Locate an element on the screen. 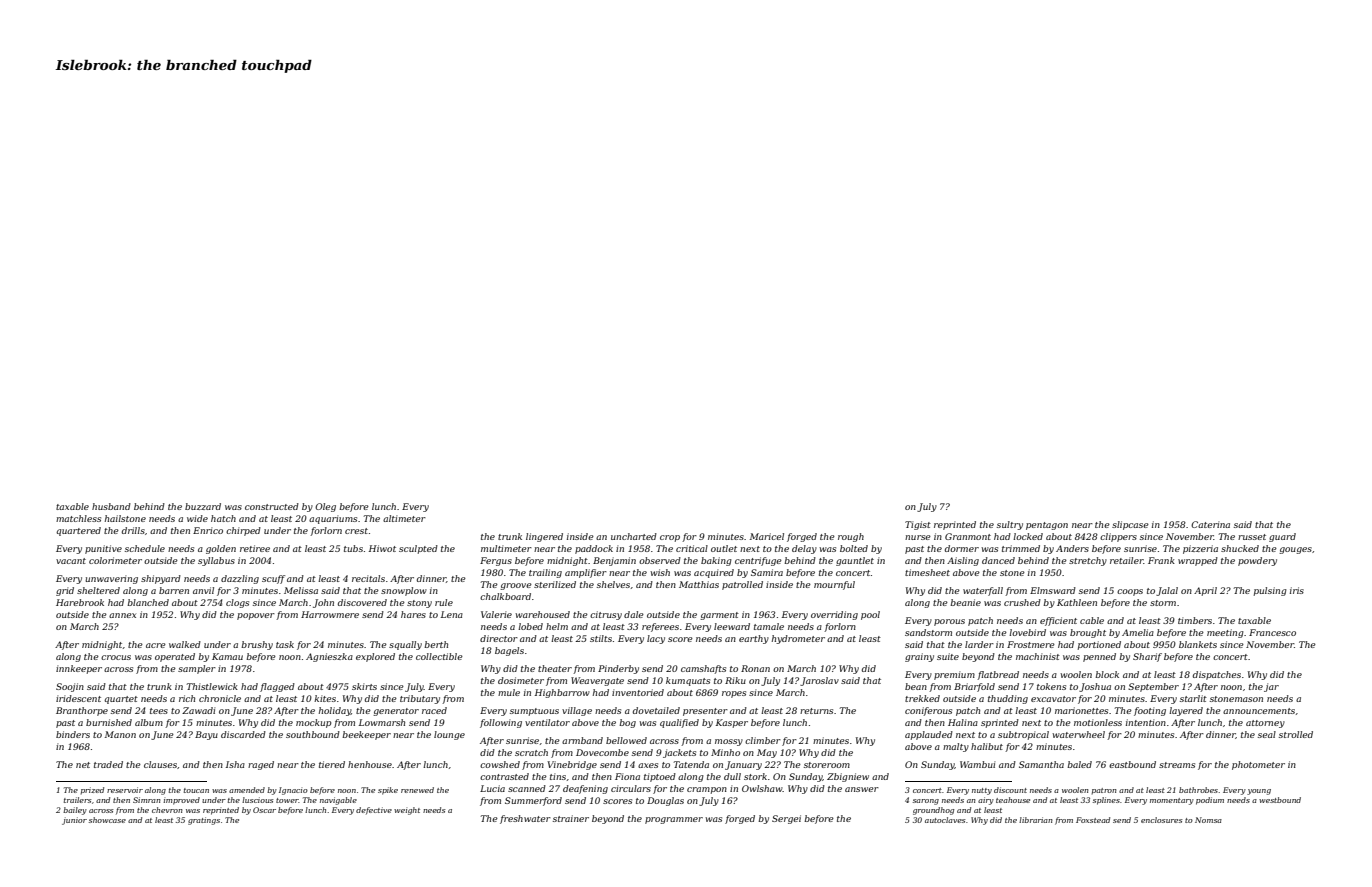 The width and height of the screenshot is (1372, 887). Ronan is located at coordinates (755, 668).
